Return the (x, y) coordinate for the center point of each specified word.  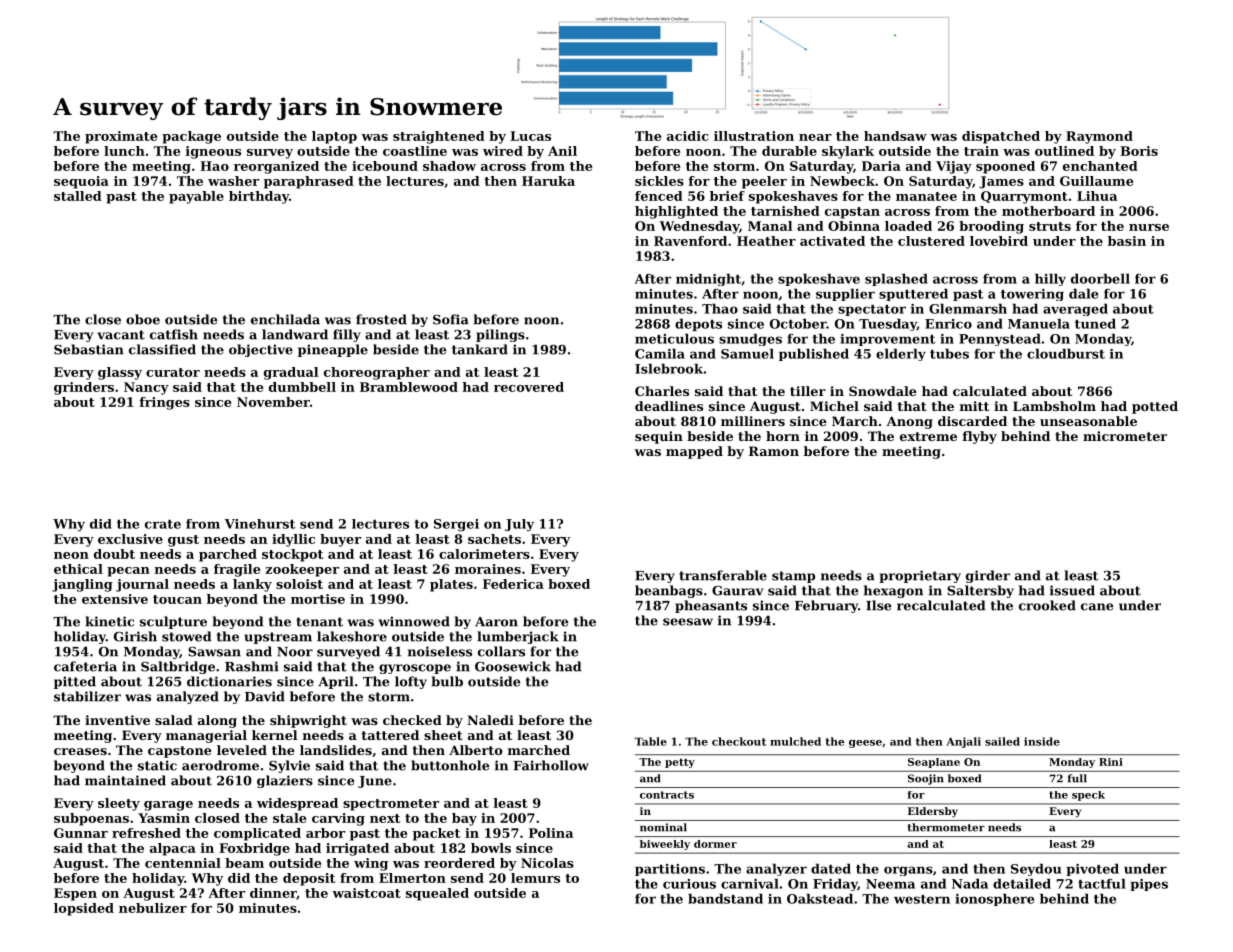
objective (261, 350)
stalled (78, 196)
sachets (494, 539)
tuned (1095, 323)
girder (988, 576)
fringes (164, 403)
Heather (766, 241)
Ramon (774, 451)
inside (1042, 741)
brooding (991, 227)
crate (163, 524)
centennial (183, 863)
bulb (447, 681)
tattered (390, 735)
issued (1072, 590)
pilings (500, 335)
